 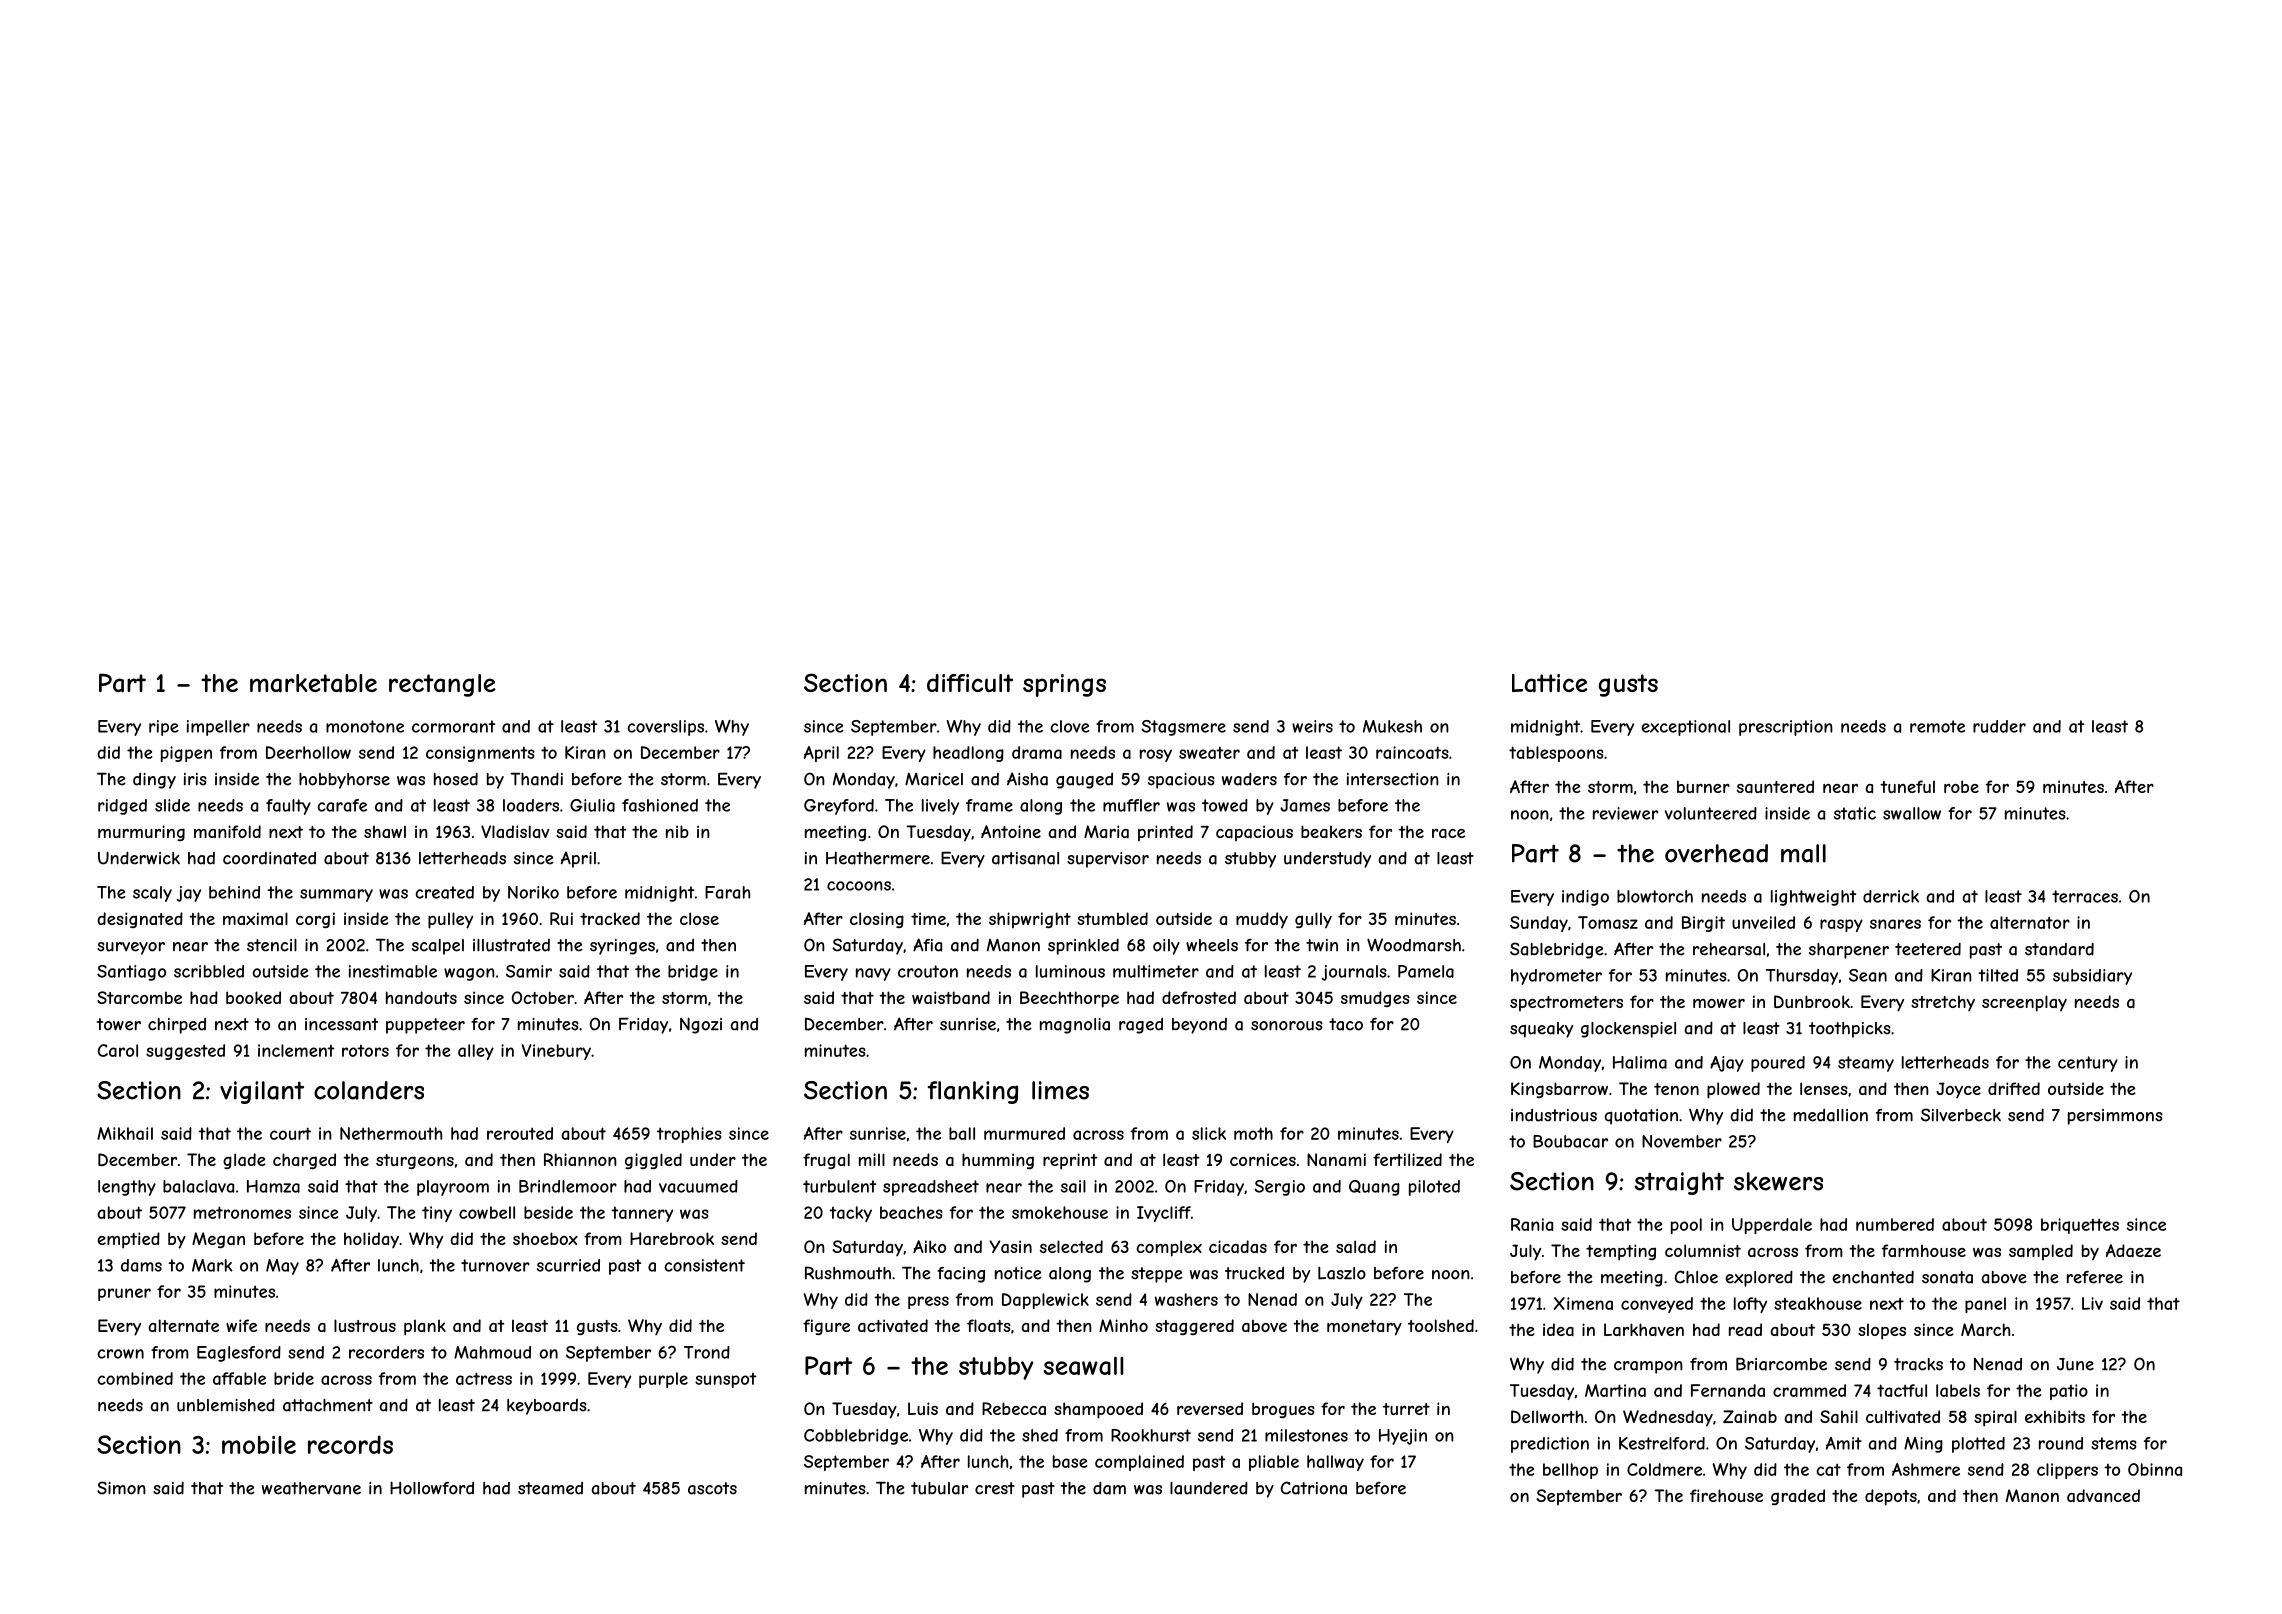 I want to click on squeaky, so click(x=1541, y=1030).
